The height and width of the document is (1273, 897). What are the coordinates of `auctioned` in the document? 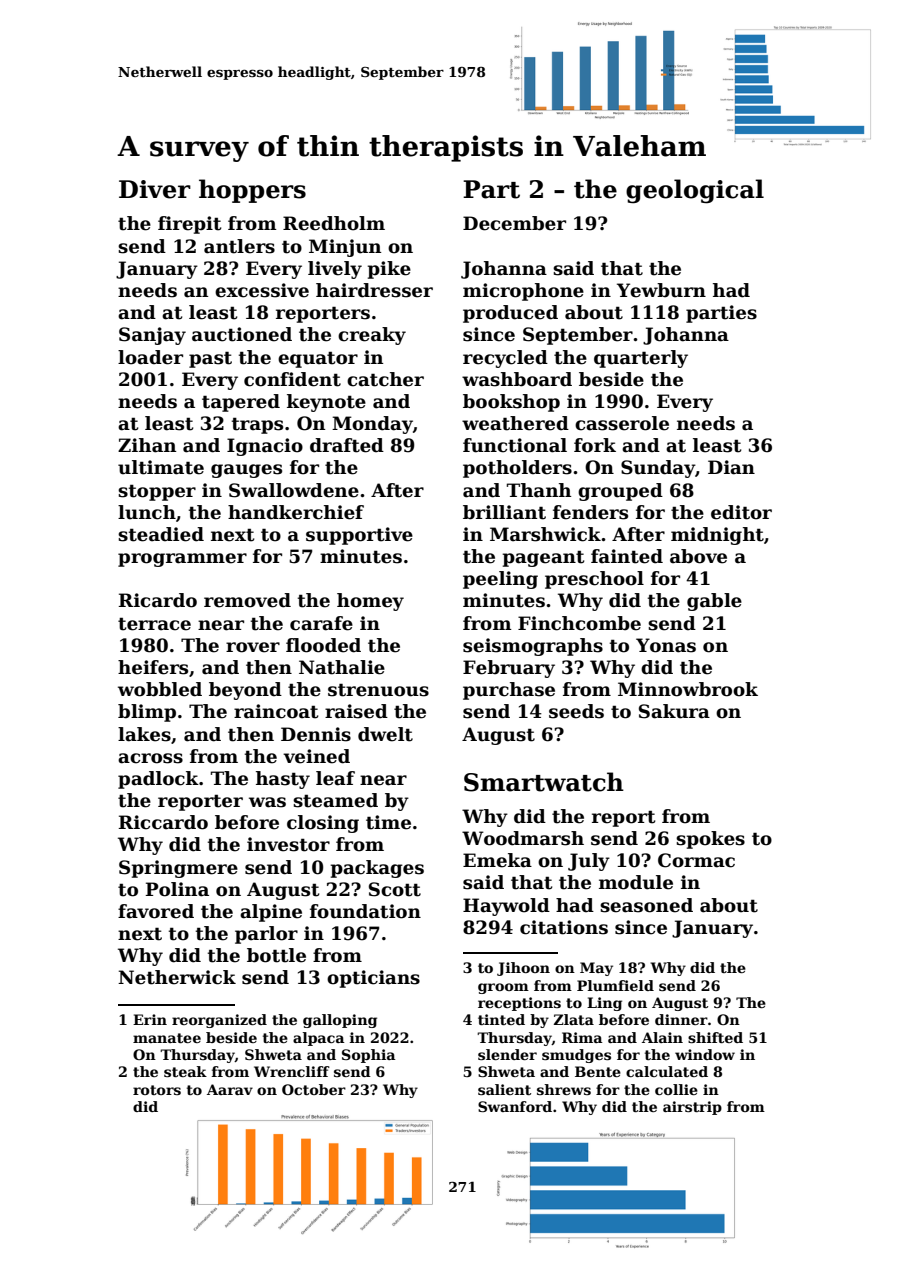 It's located at (242, 334).
